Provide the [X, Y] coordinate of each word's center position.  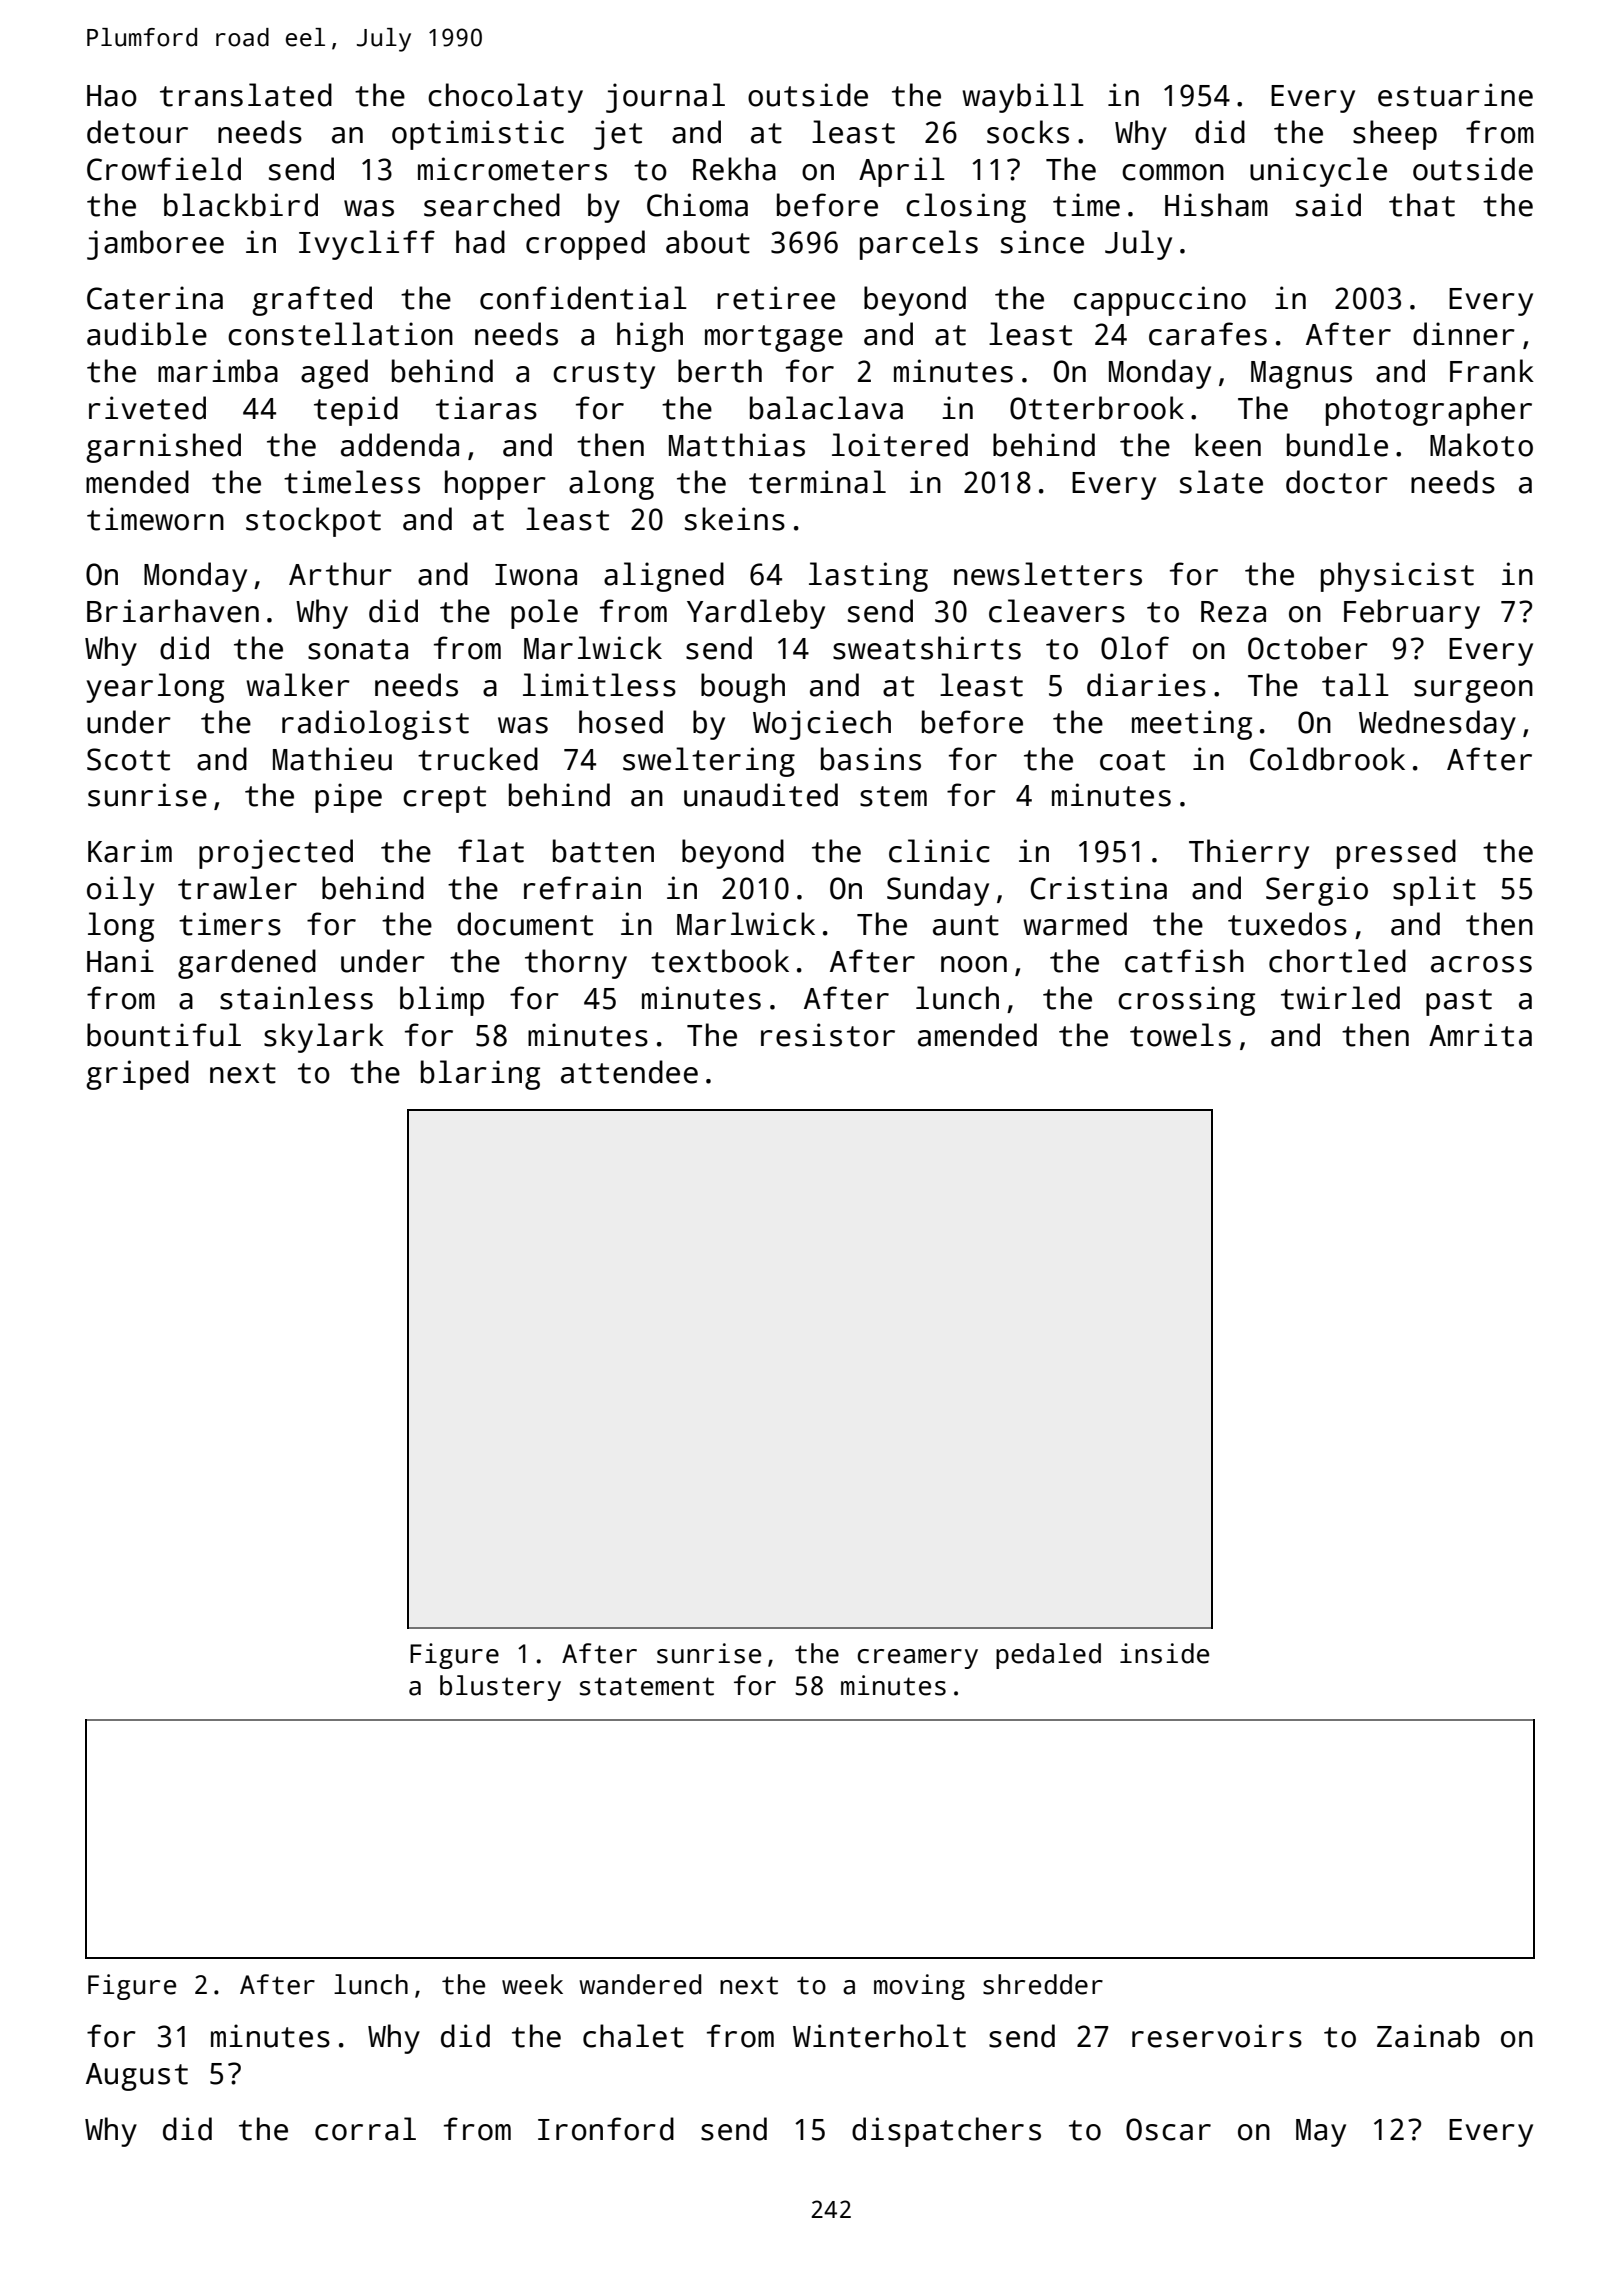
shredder [1043, 1984]
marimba [218, 371]
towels [1180, 1035]
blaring [480, 1075]
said [1328, 205]
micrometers [512, 169]
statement [647, 1686]
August [137, 2077]
